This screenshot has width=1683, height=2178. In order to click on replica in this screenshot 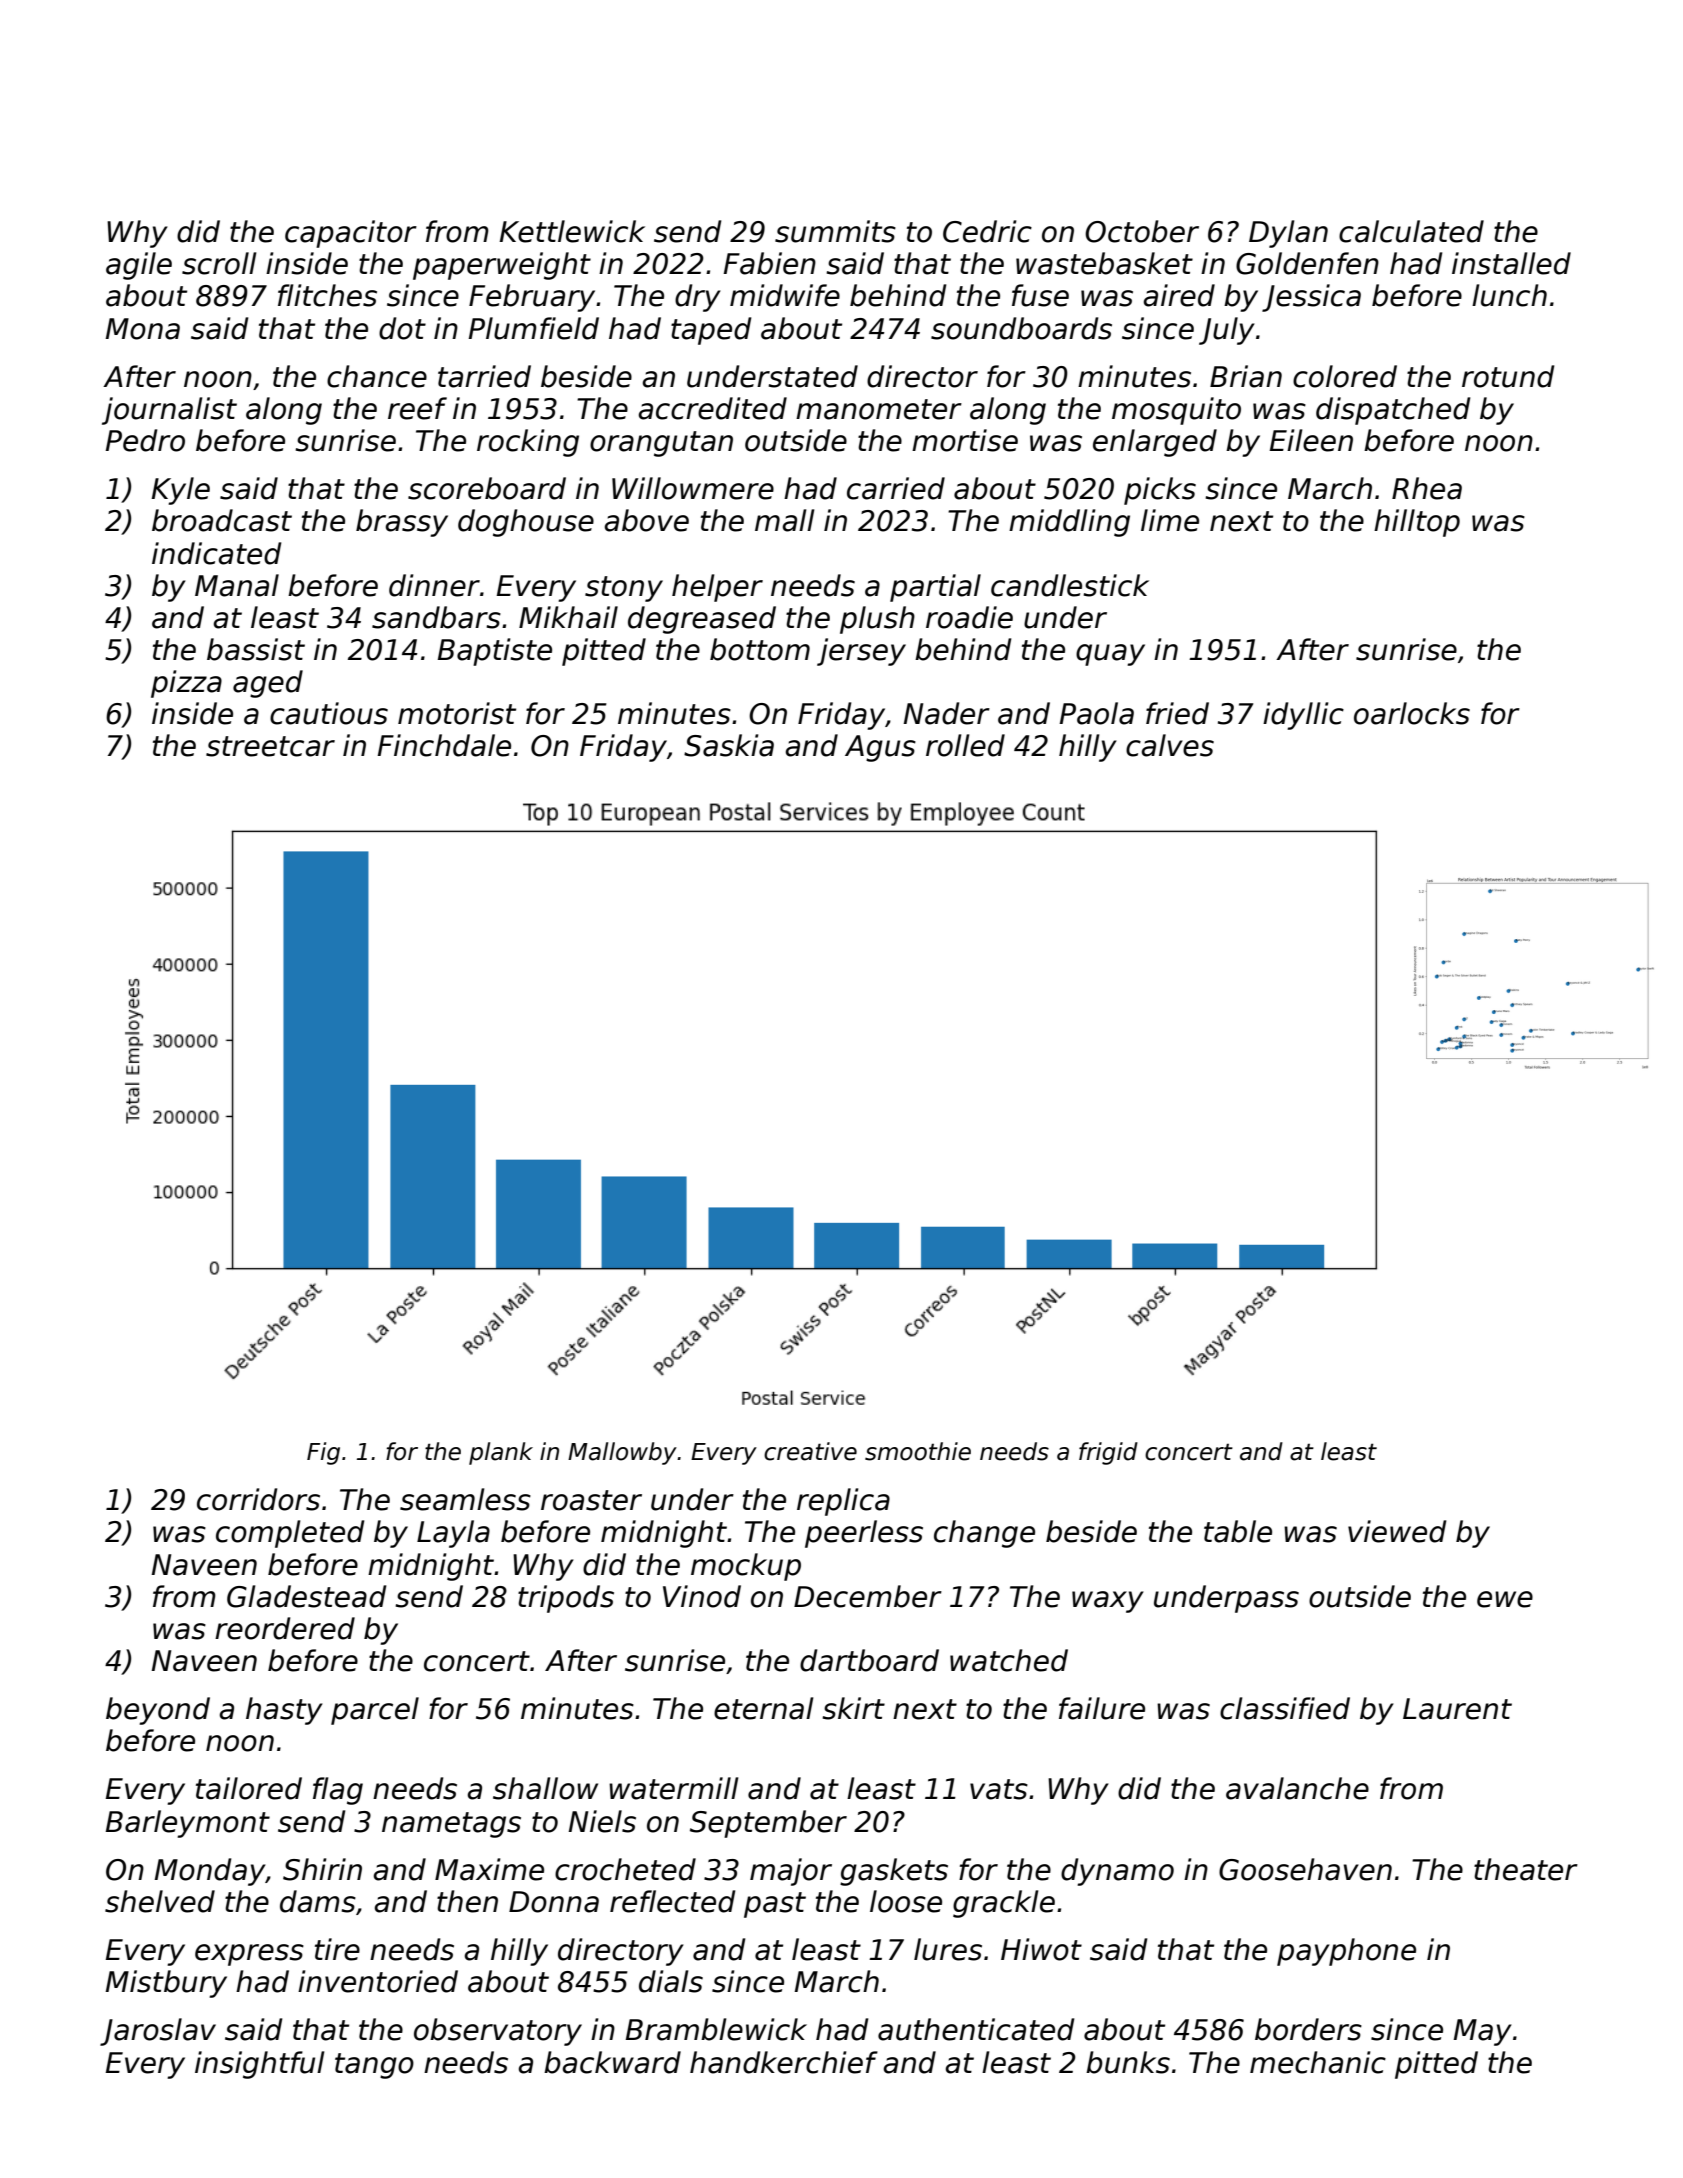, I will do `click(843, 1502)`.
